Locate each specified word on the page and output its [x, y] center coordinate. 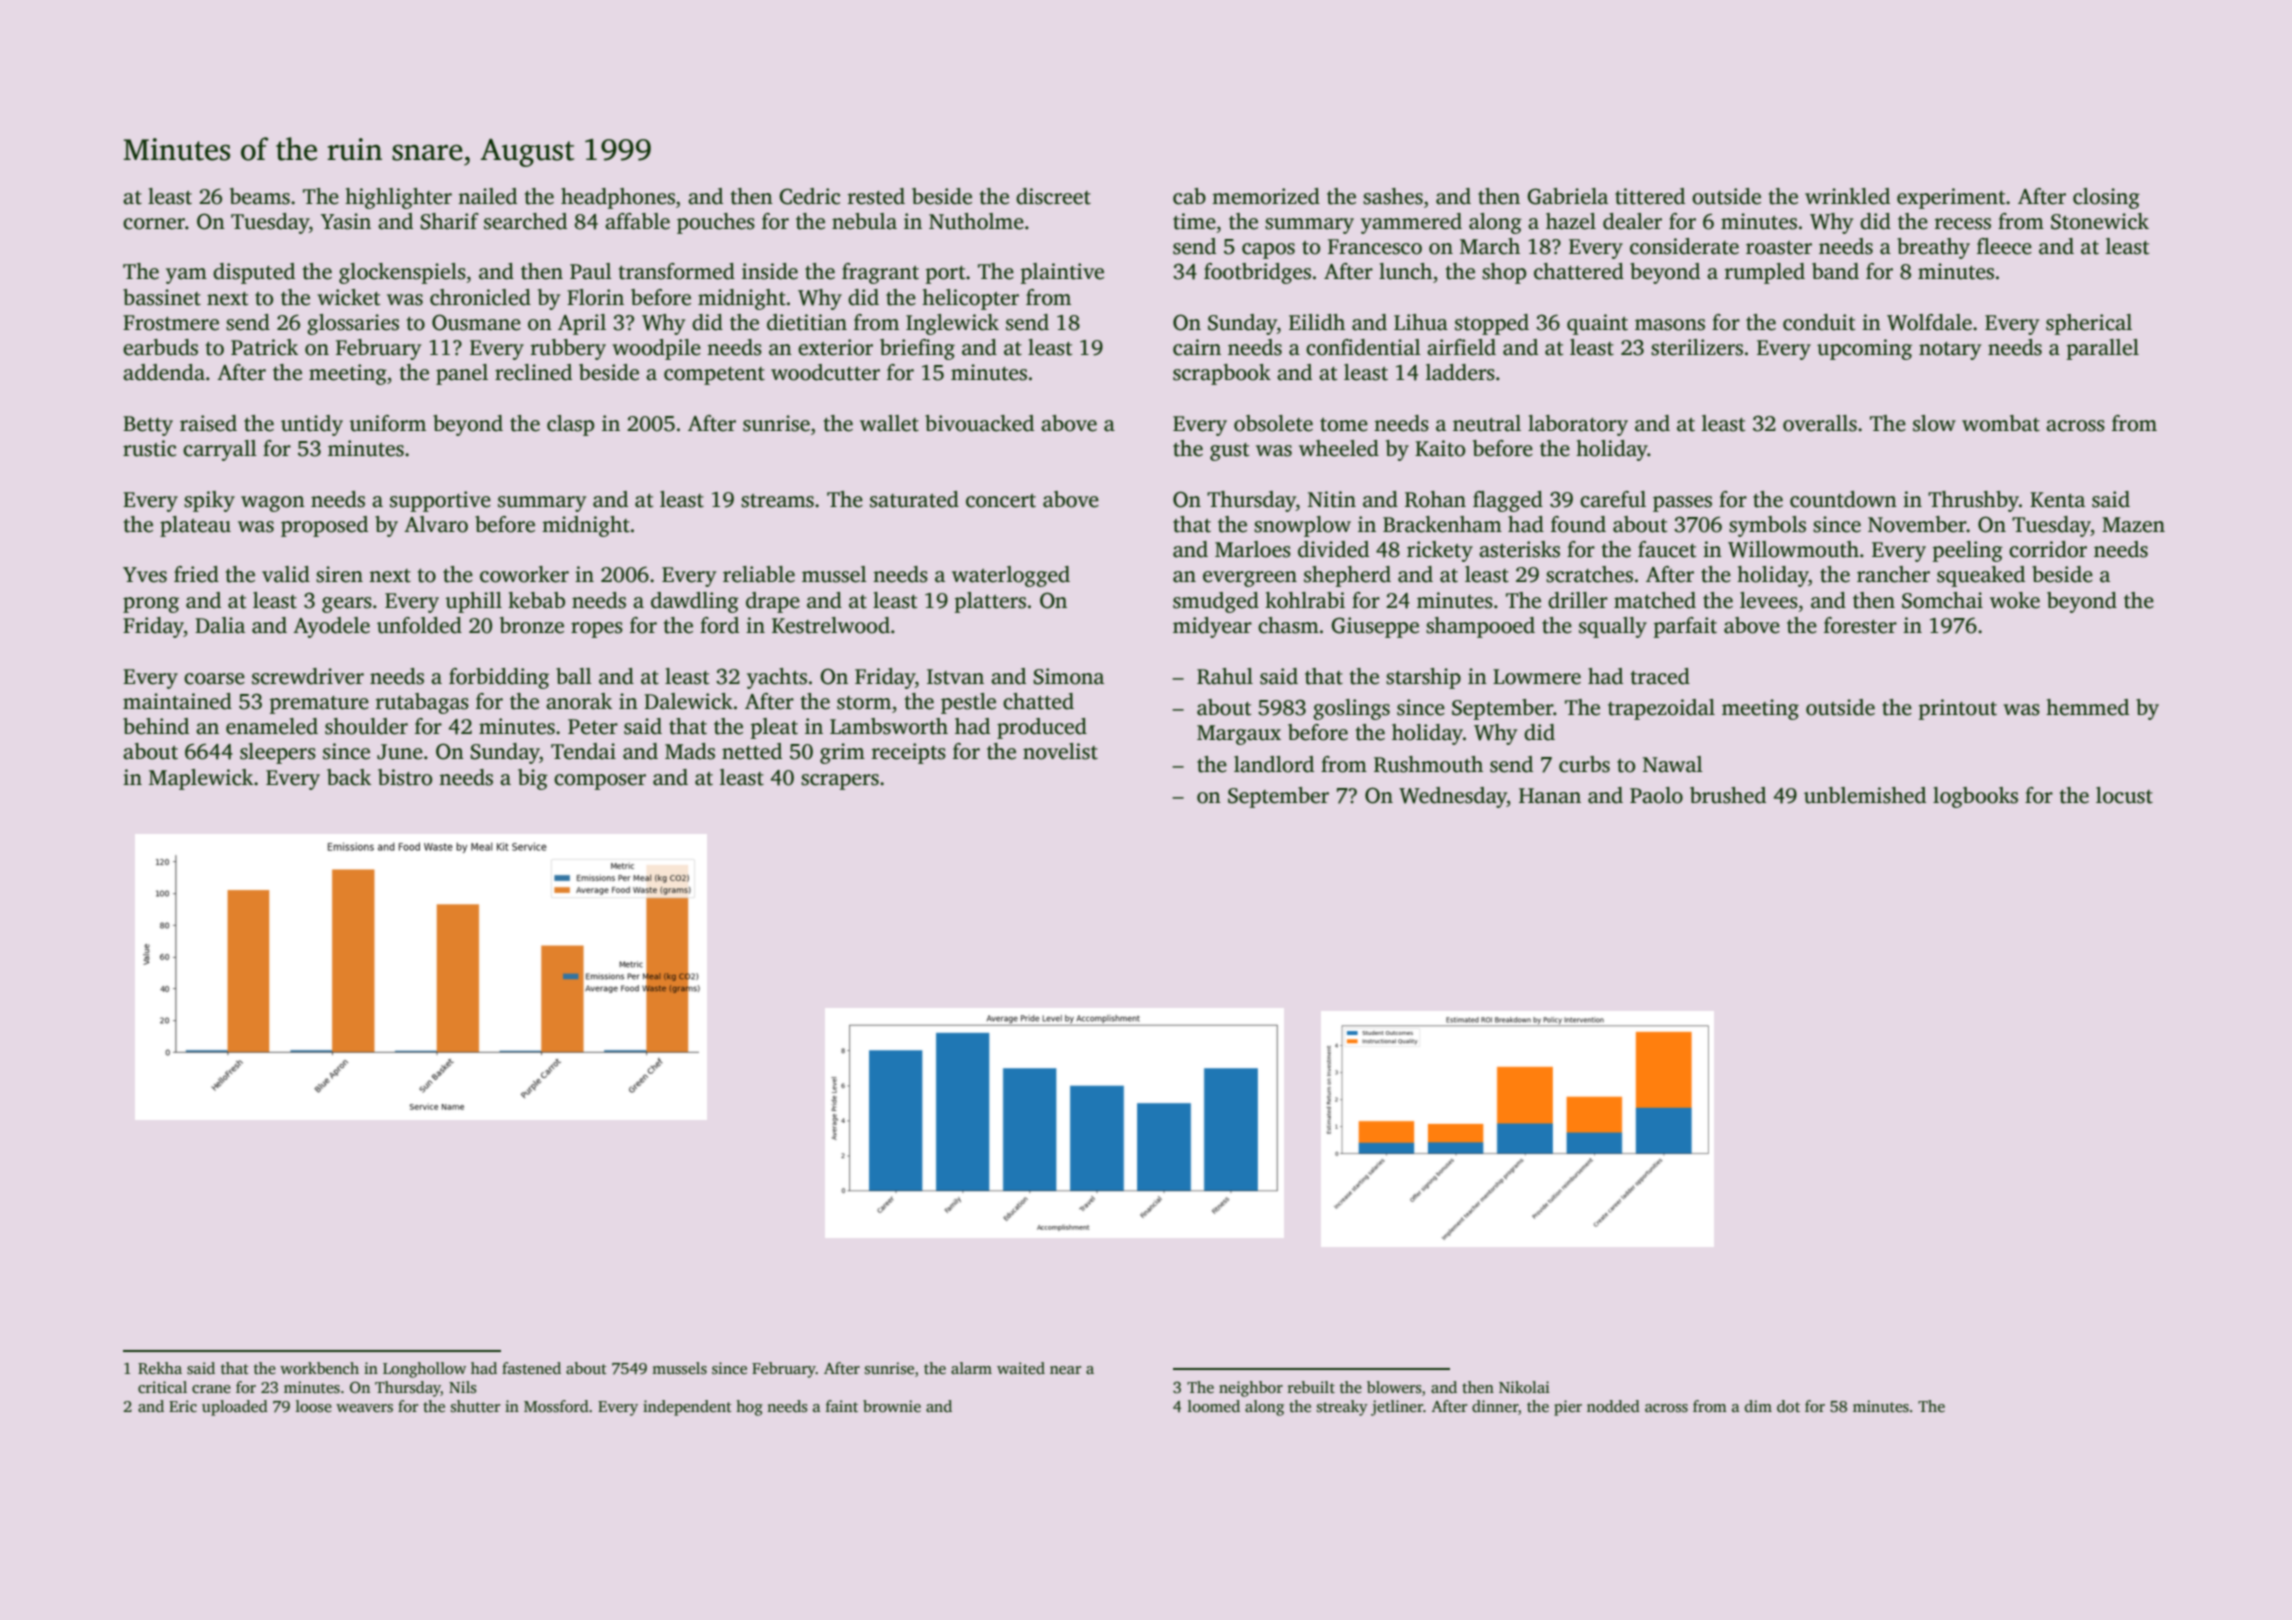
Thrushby [1973, 501]
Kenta [2057, 500]
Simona [1068, 676]
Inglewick [952, 324]
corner [154, 224]
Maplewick [201, 779]
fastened [531, 1368]
